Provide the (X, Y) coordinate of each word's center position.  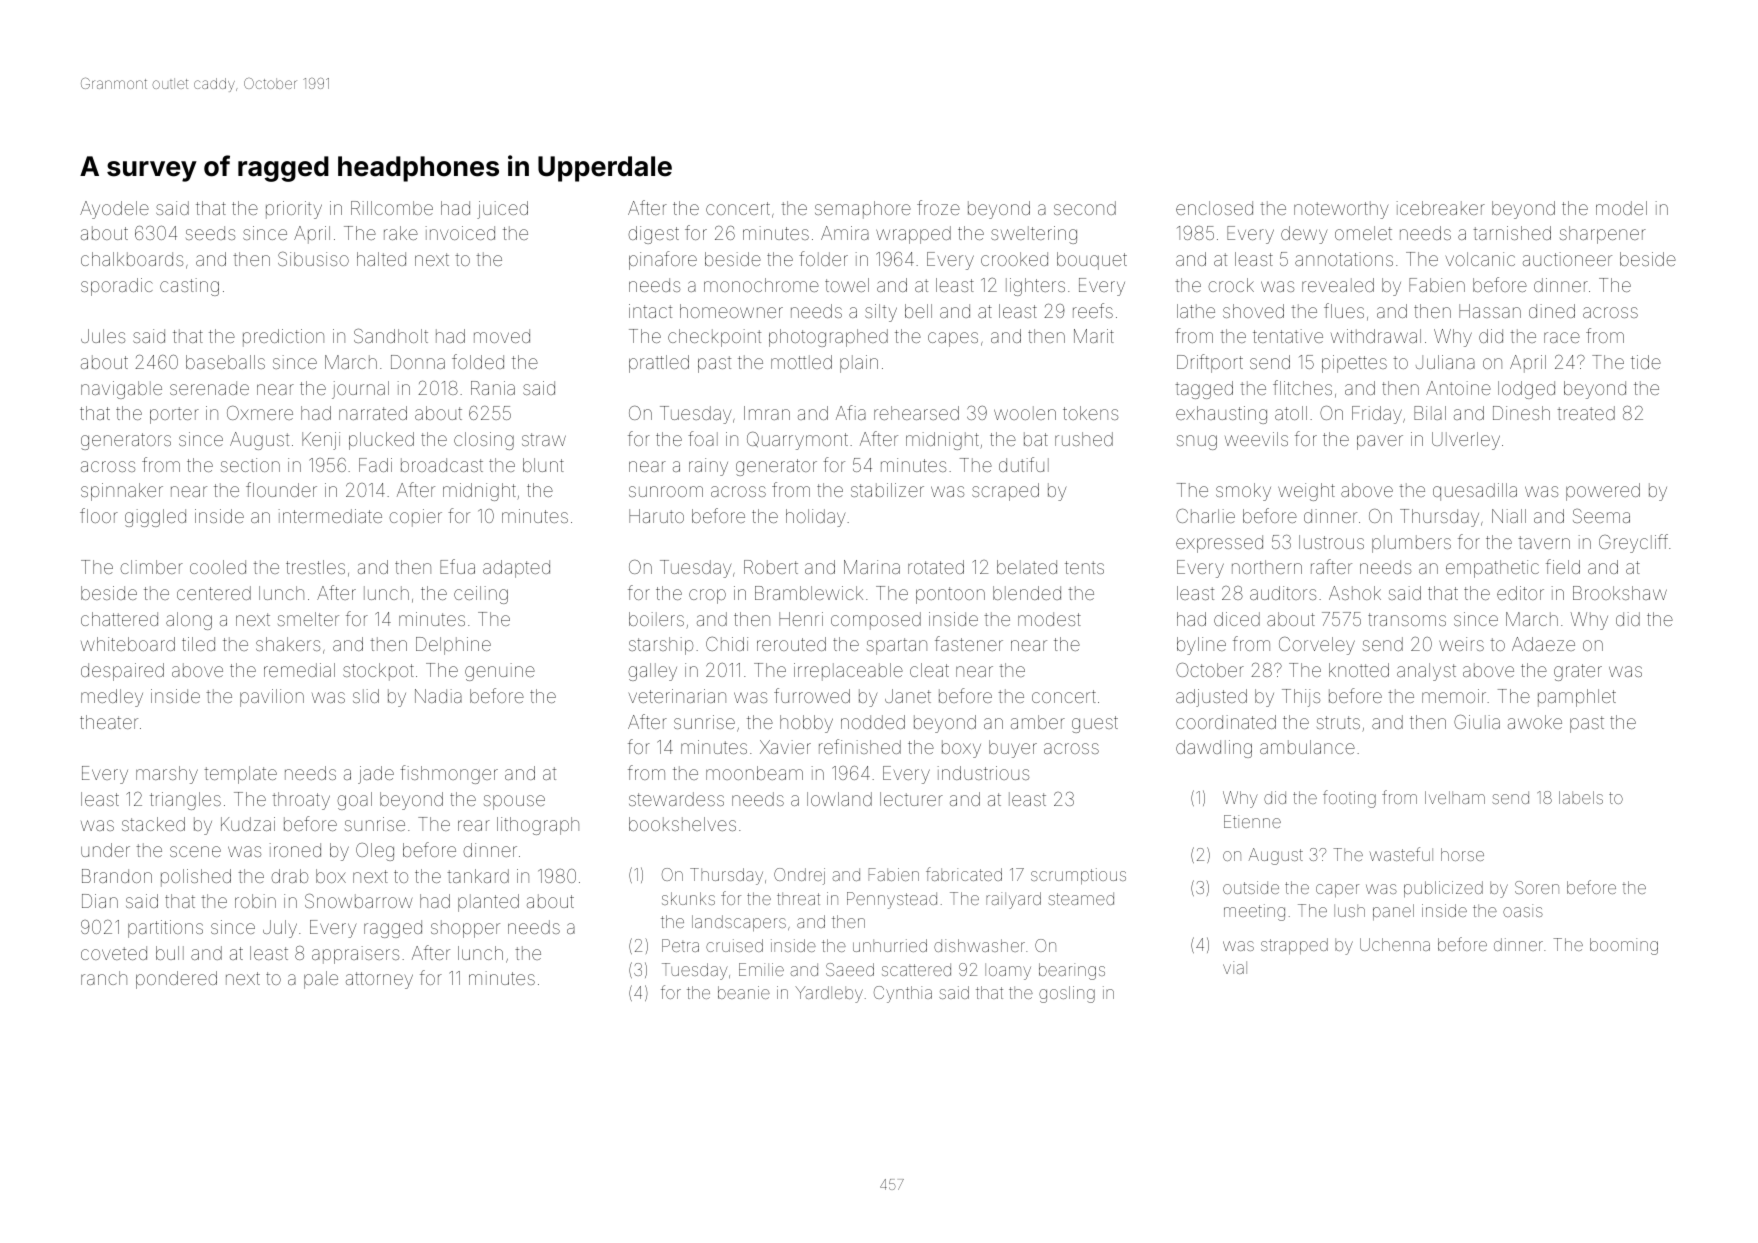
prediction (283, 338)
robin (255, 901)
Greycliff (1633, 543)
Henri (801, 619)
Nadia (438, 696)
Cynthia (903, 994)
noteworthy (1341, 210)
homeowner (731, 311)
